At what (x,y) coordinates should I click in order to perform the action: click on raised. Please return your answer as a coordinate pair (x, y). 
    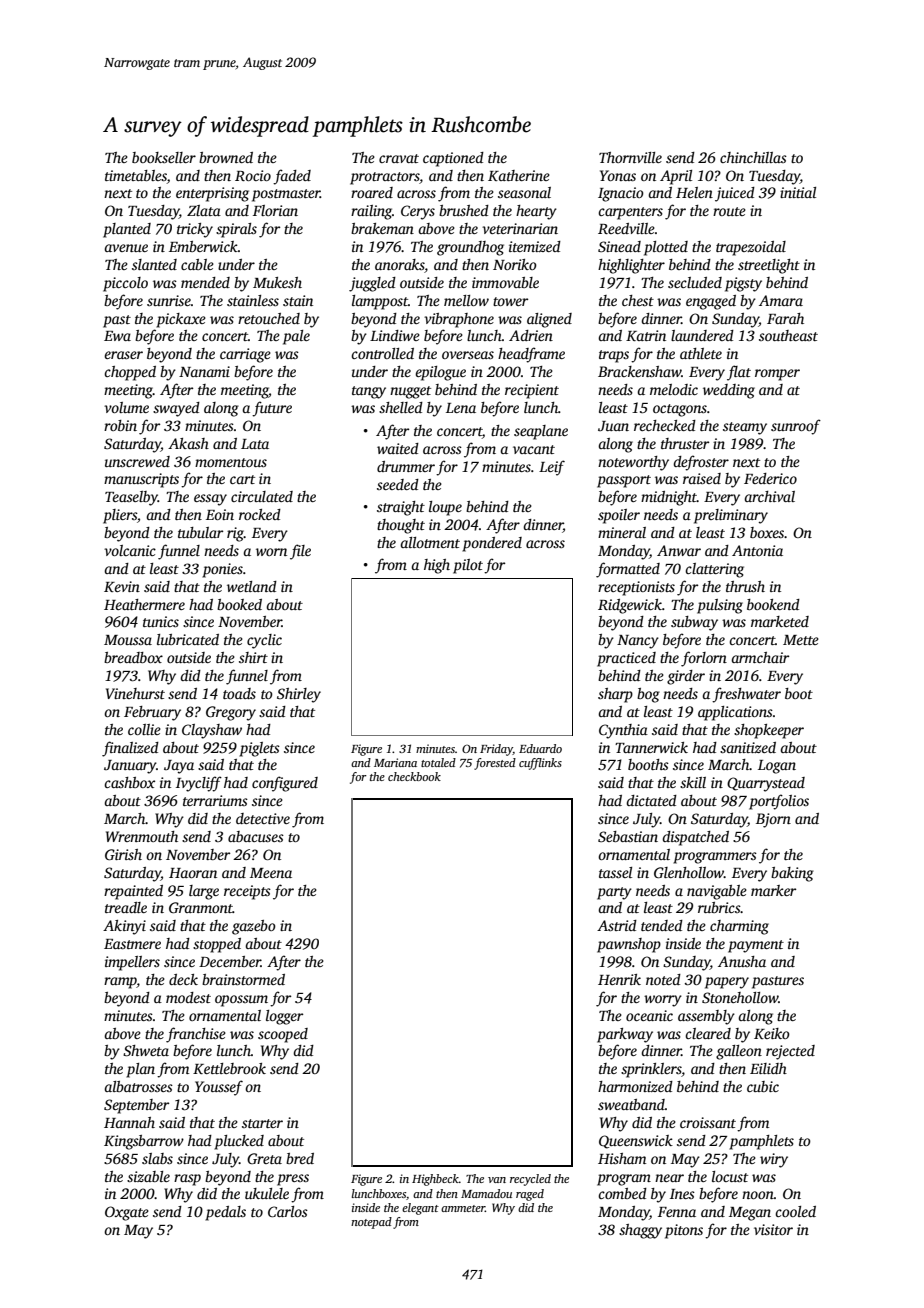
    Looking at the image, I should click on (702, 478).
